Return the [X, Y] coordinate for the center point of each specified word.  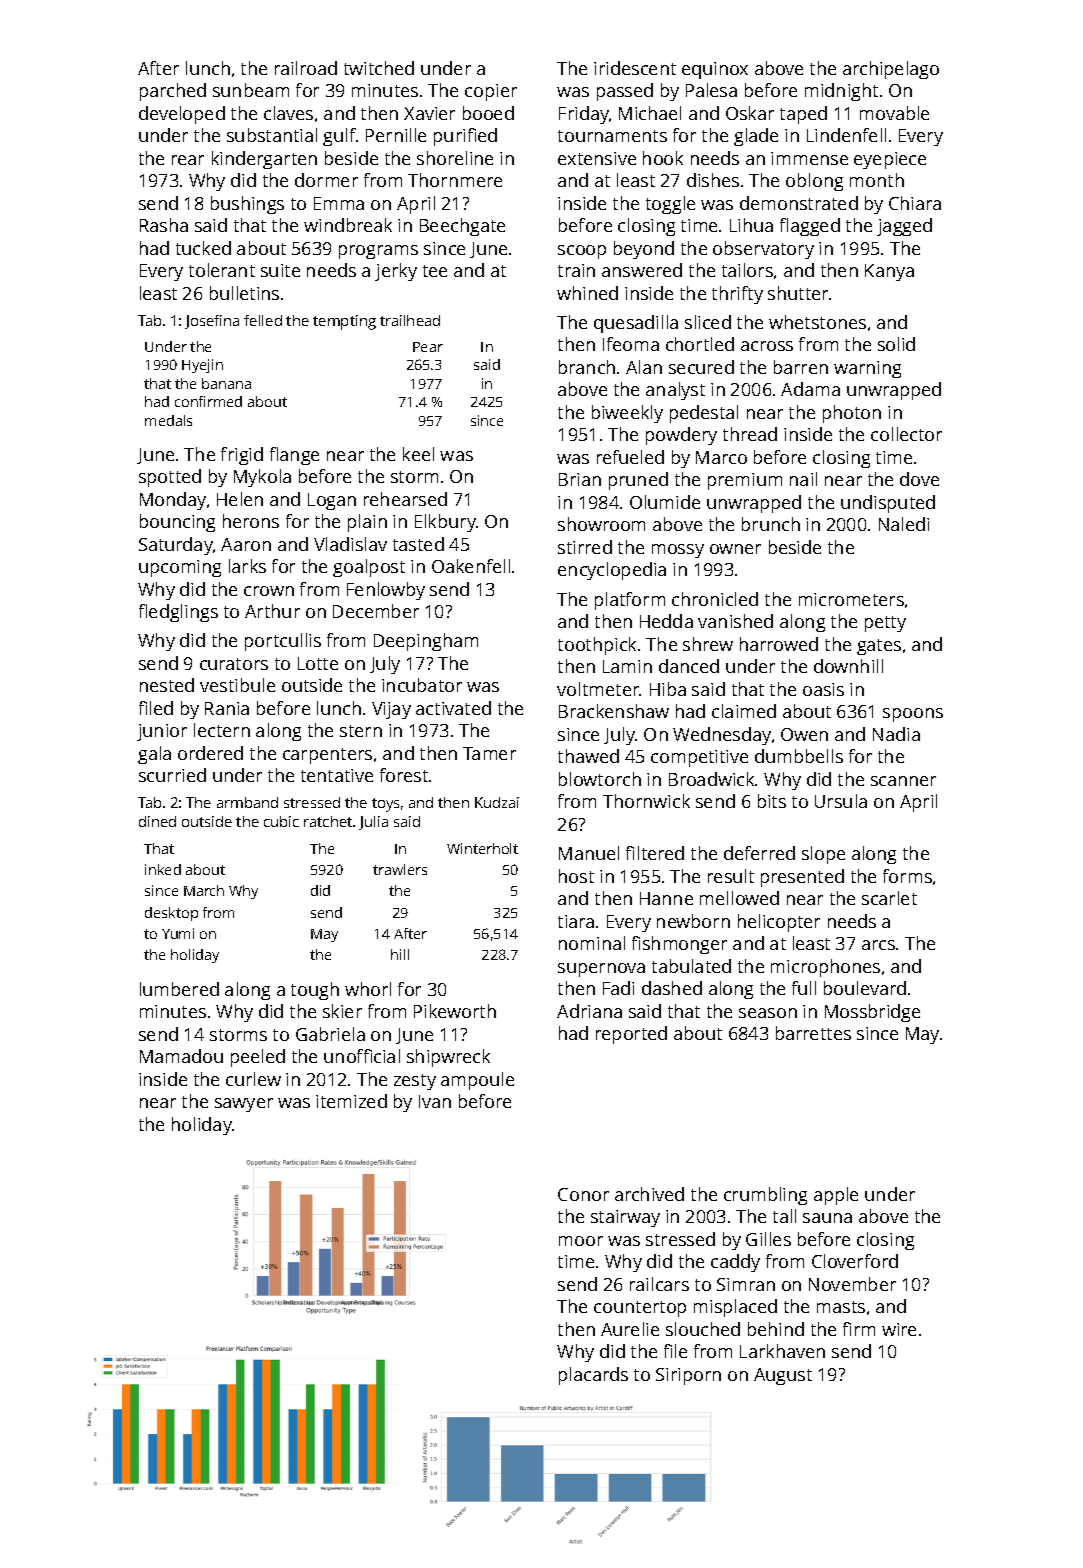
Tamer [489, 753]
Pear [428, 347]
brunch [771, 524]
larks [247, 566]
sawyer [244, 1105]
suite [280, 270]
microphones [825, 968]
